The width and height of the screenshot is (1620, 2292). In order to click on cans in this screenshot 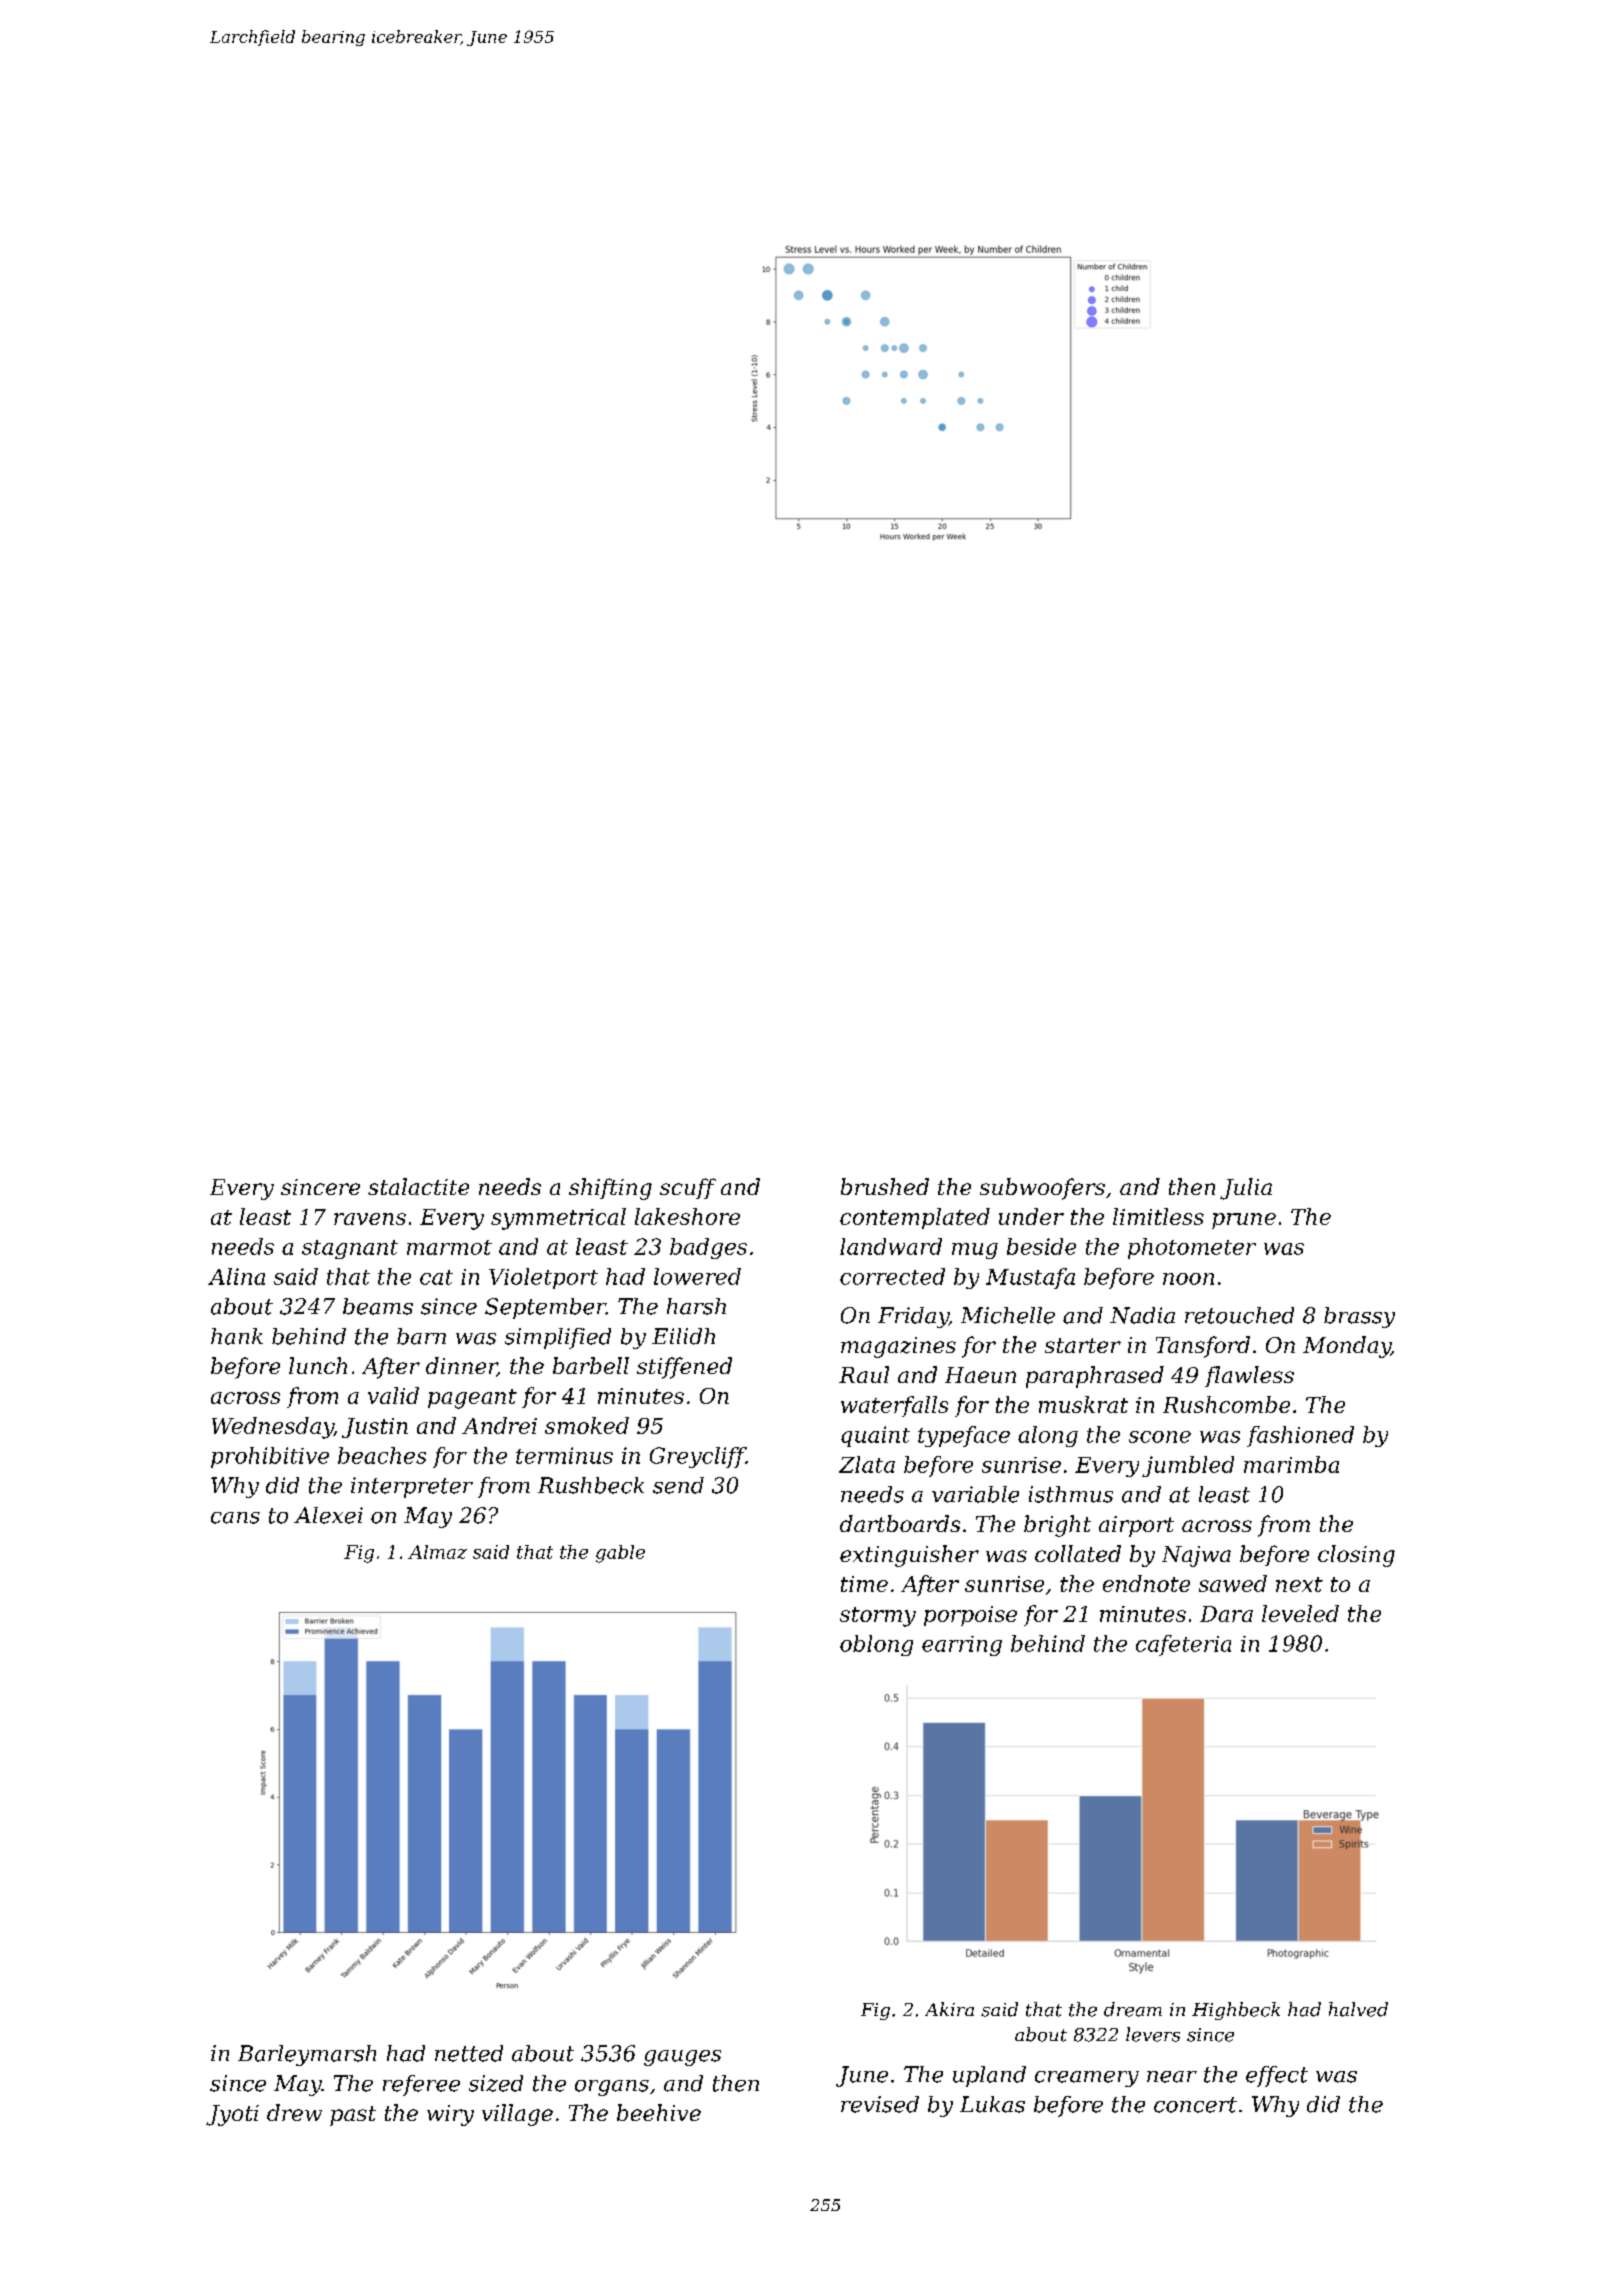, I will do `click(235, 1518)`.
